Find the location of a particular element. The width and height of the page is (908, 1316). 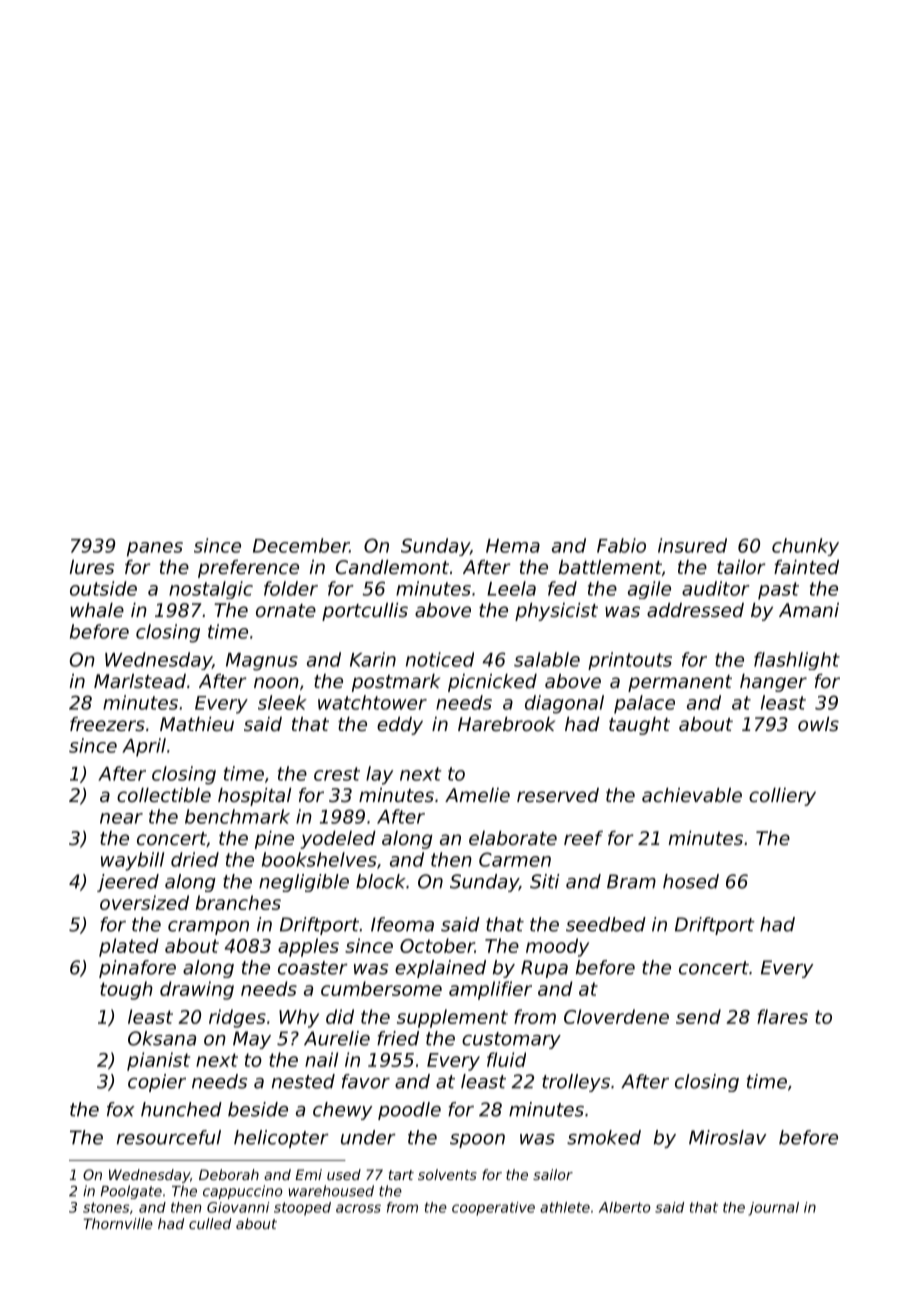

oversized is located at coordinates (144, 902).
